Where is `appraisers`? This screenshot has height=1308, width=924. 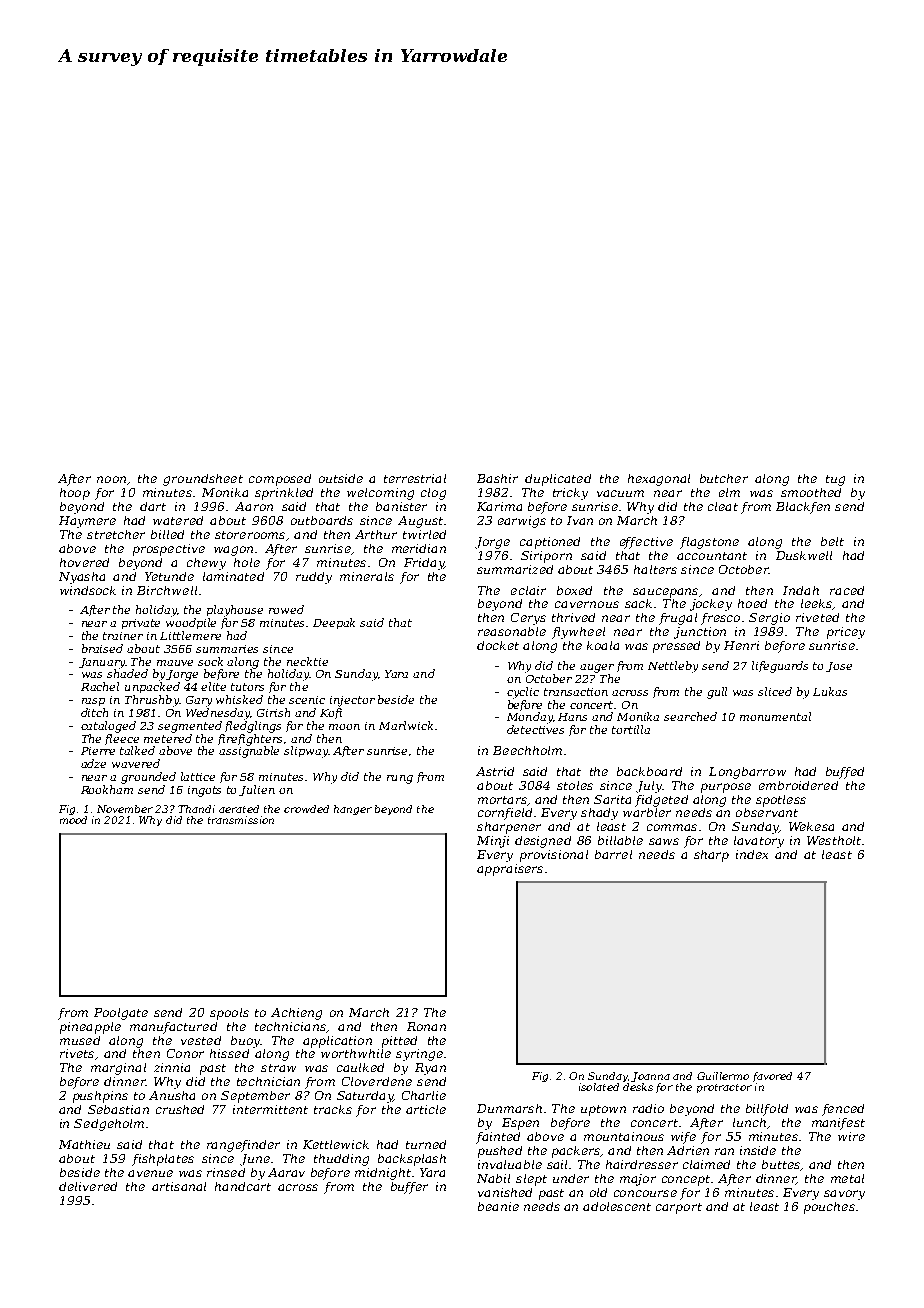 appraisers is located at coordinates (510, 870).
